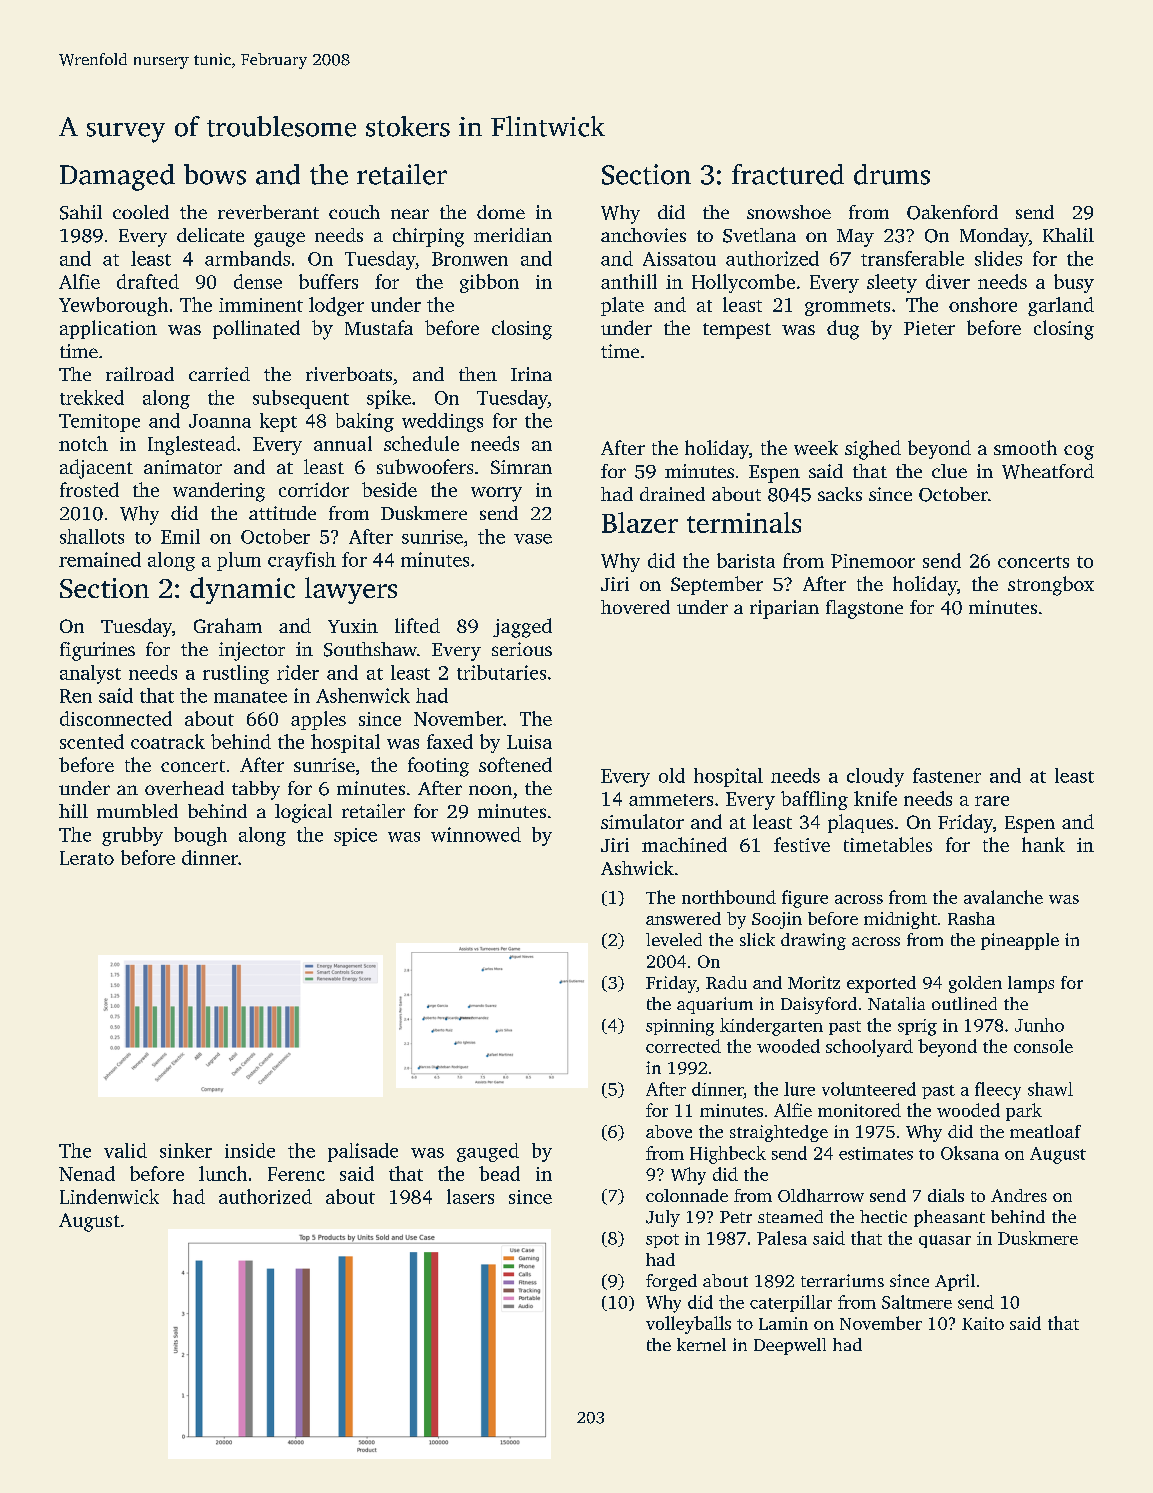 The image size is (1153, 1493). What do you see at coordinates (117, 177) in the image?
I see `Damaged` at bounding box center [117, 177].
